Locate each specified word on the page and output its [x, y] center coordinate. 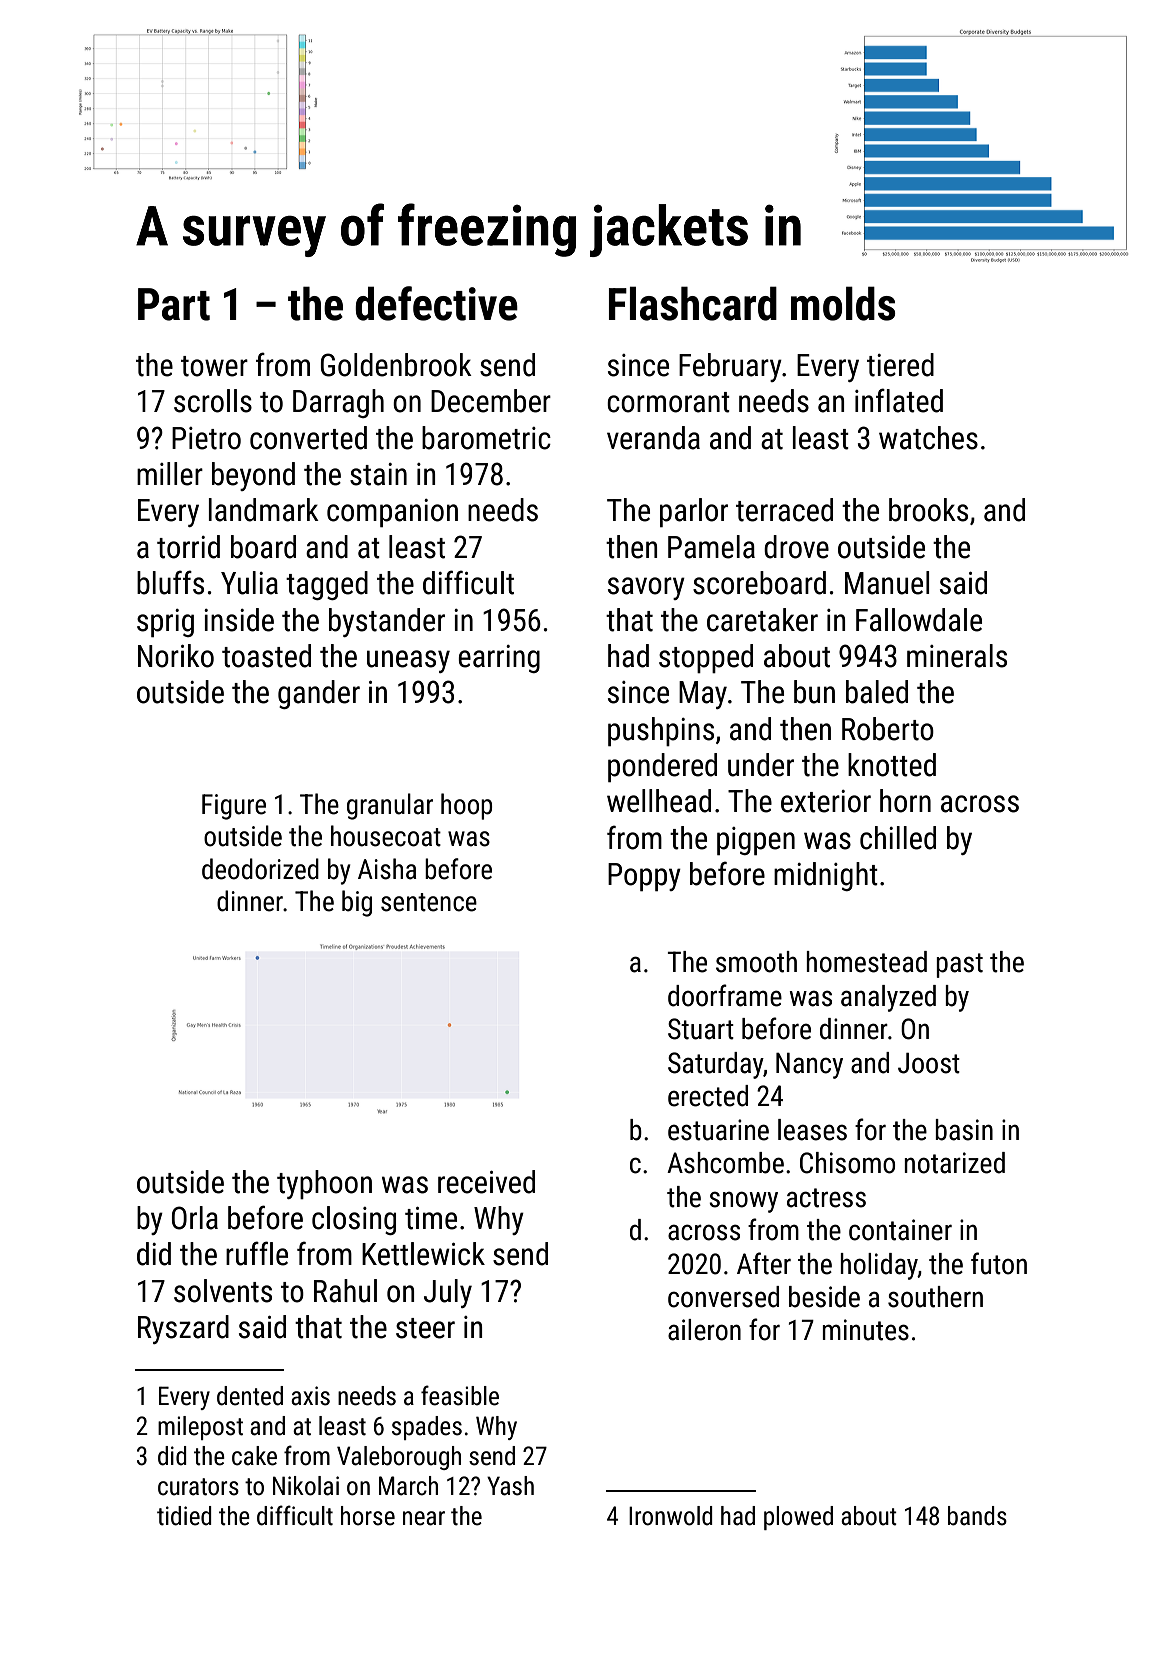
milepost [200, 1428]
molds [843, 303]
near [424, 1518]
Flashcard [693, 303]
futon [999, 1263]
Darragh [338, 403]
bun [814, 692]
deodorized [260, 869]
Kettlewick [423, 1254]
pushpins [661, 731]
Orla [195, 1218]
